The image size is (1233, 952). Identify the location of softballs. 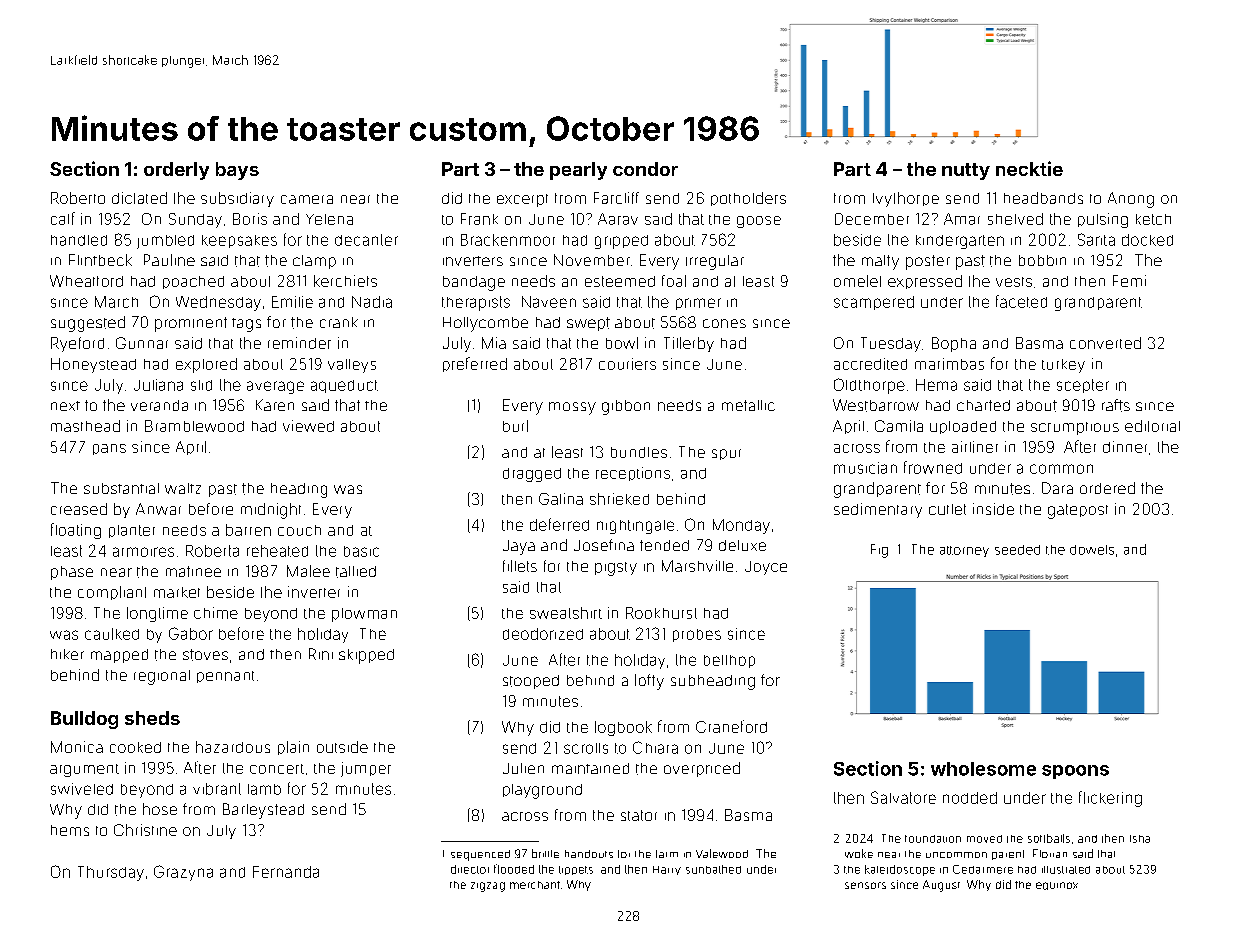
(1049, 838).
